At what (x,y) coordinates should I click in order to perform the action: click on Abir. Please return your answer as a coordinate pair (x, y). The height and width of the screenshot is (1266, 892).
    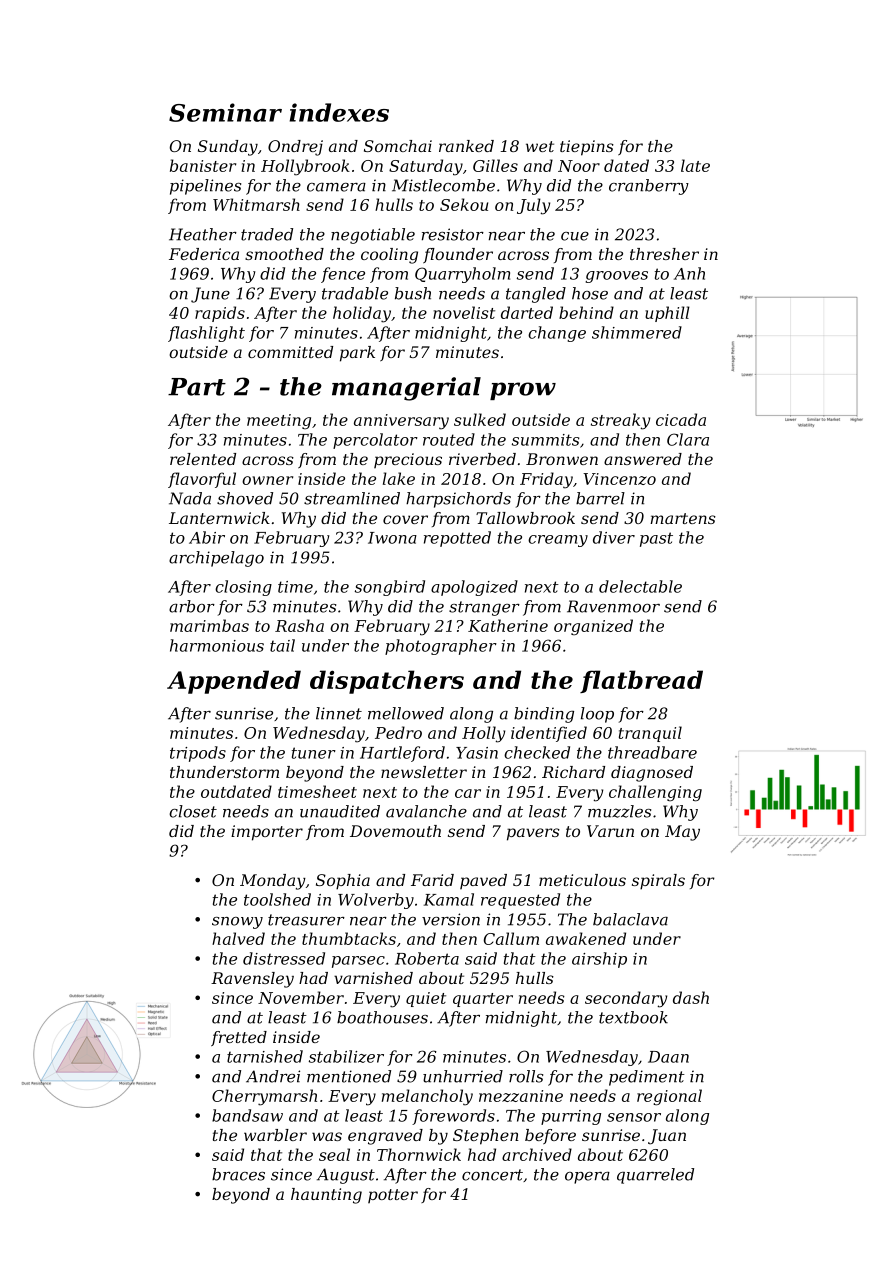
    Looking at the image, I should click on (207, 537).
